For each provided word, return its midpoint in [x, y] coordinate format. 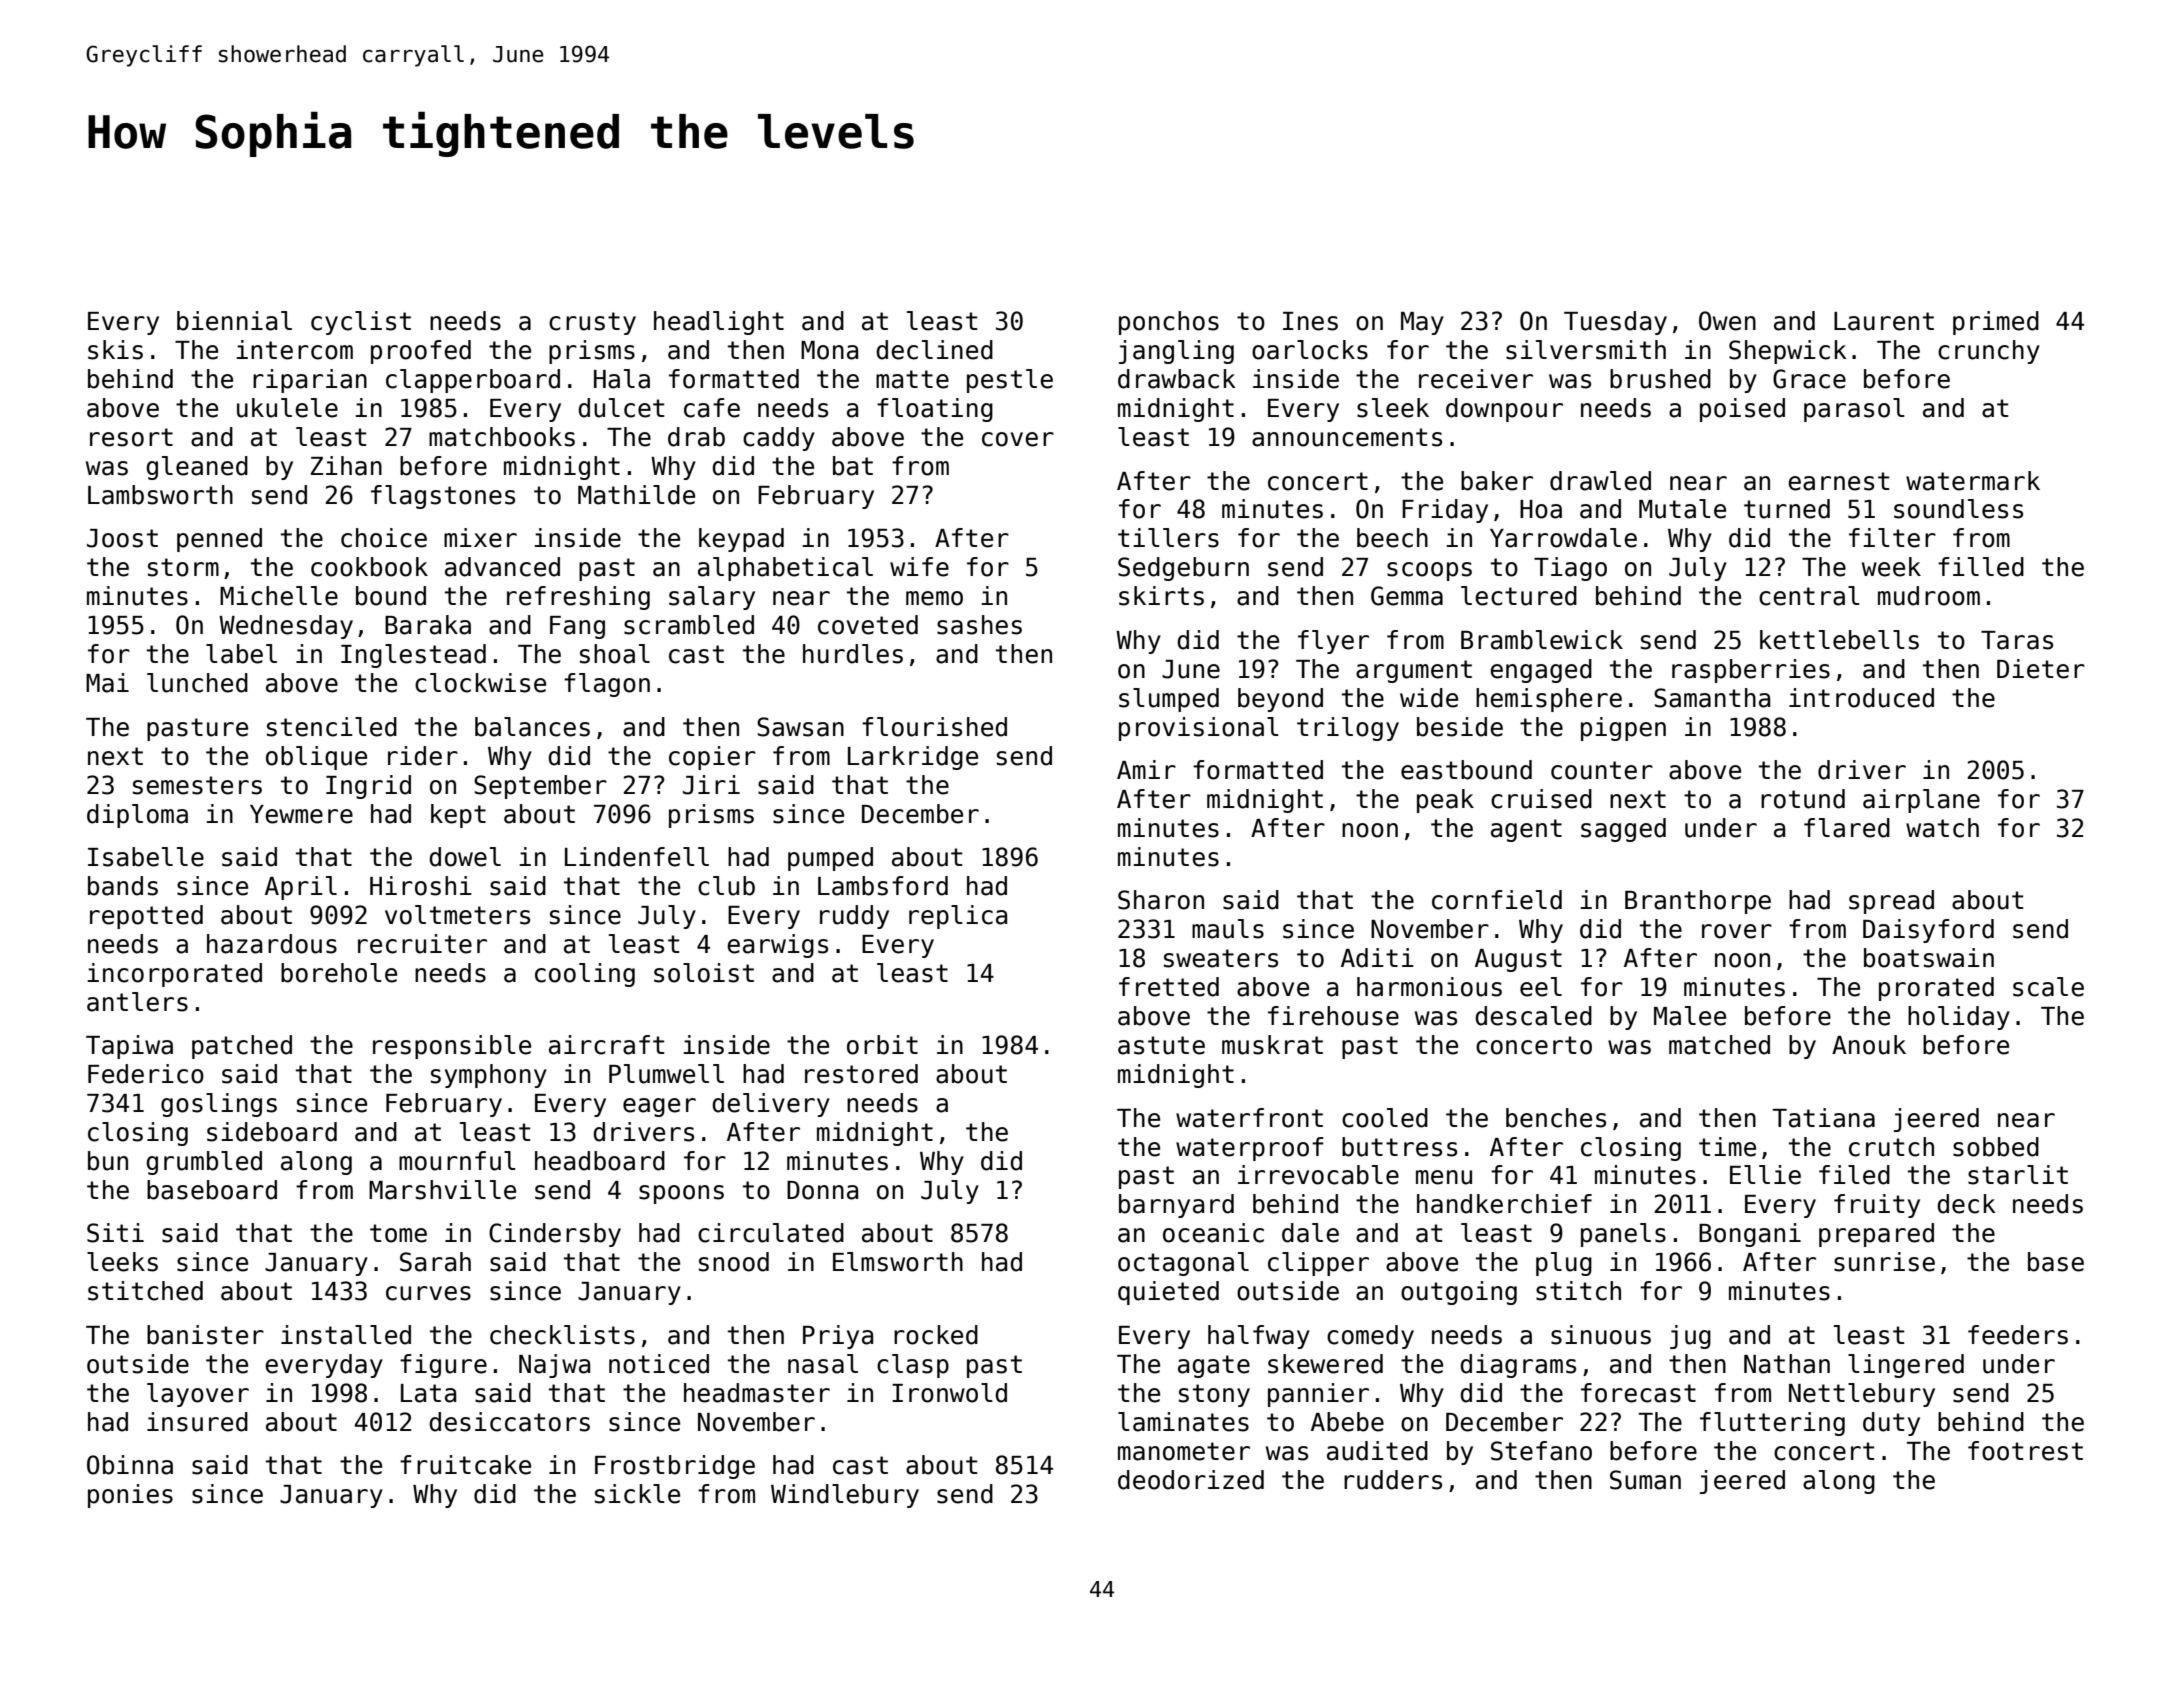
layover [198, 1395]
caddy [779, 439]
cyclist [361, 323]
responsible [452, 1047]
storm [183, 567]
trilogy [1348, 729]
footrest [2025, 1451]
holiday [1959, 1018]
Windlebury [845, 1496]
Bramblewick [1542, 640]
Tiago [1570, 569]
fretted [1169, 987]
